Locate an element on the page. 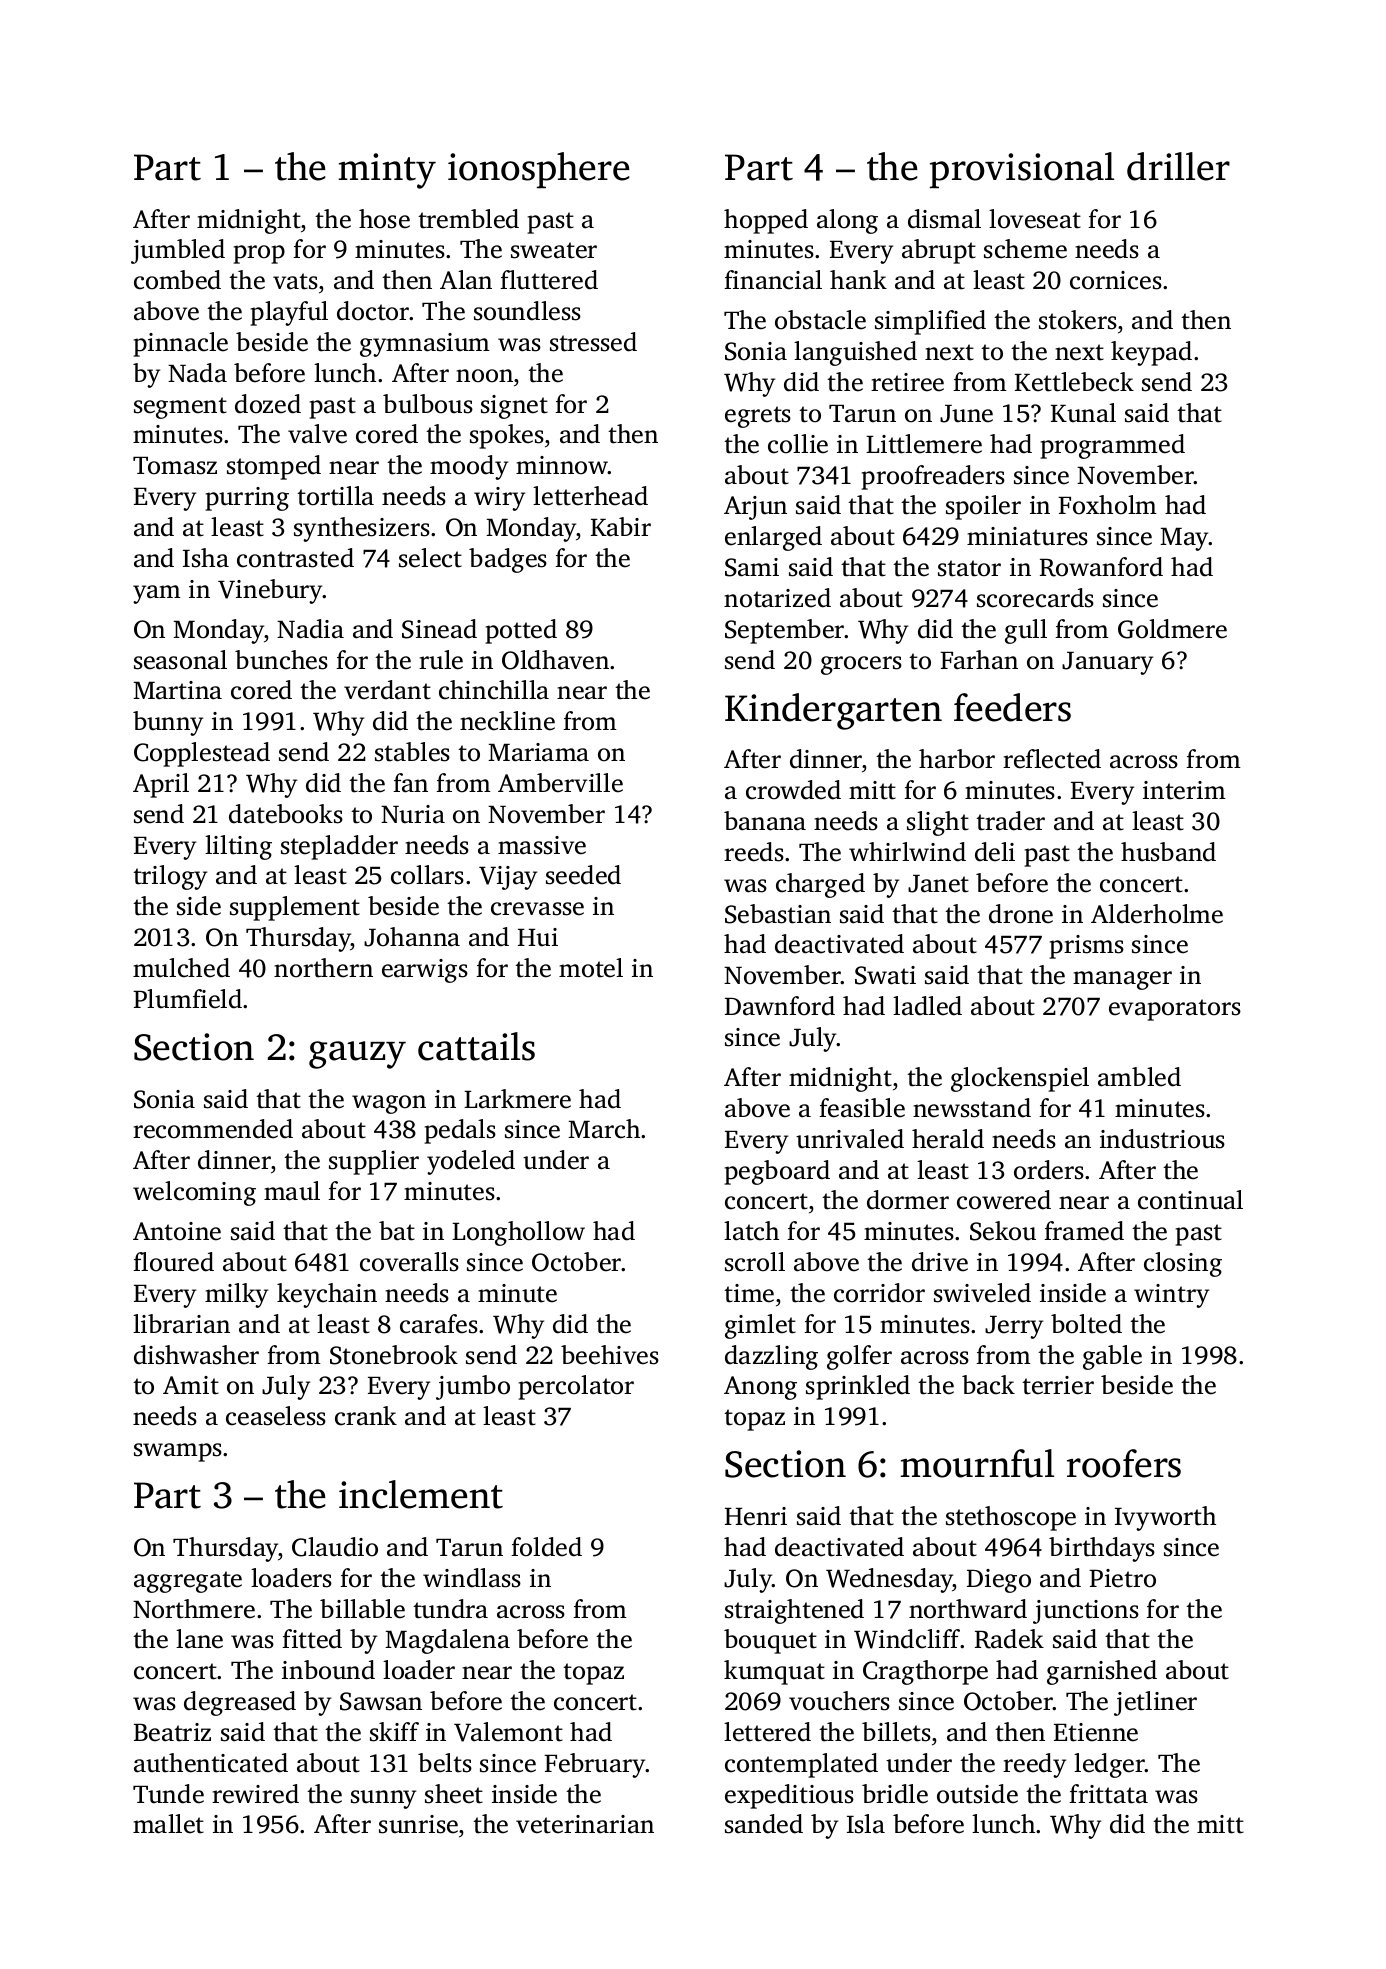  Beatriz is located at coordinates (172, 1732).
